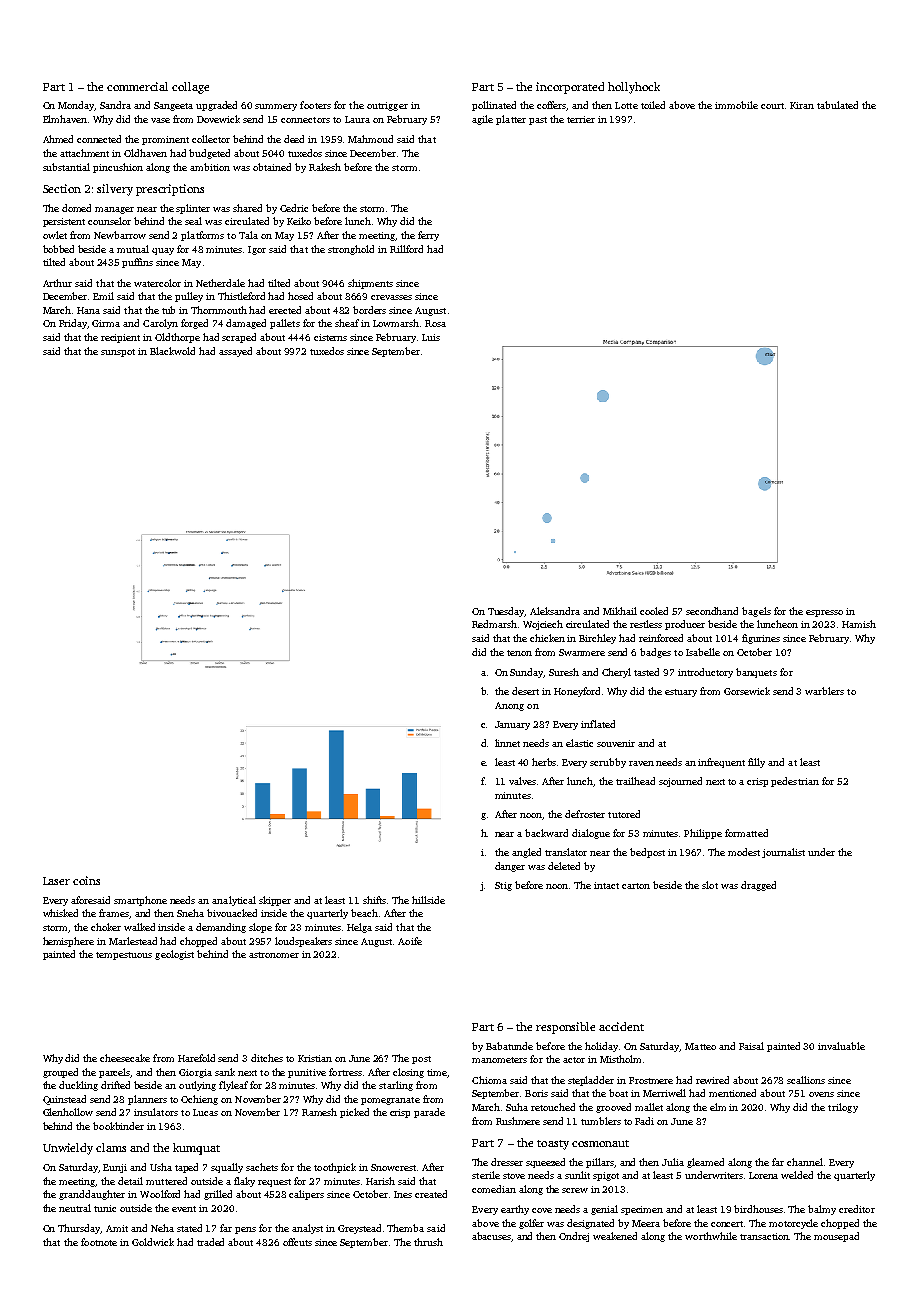 This screenshot has width=924, height=1308. I want to click on espresso, so click(824, 613).
